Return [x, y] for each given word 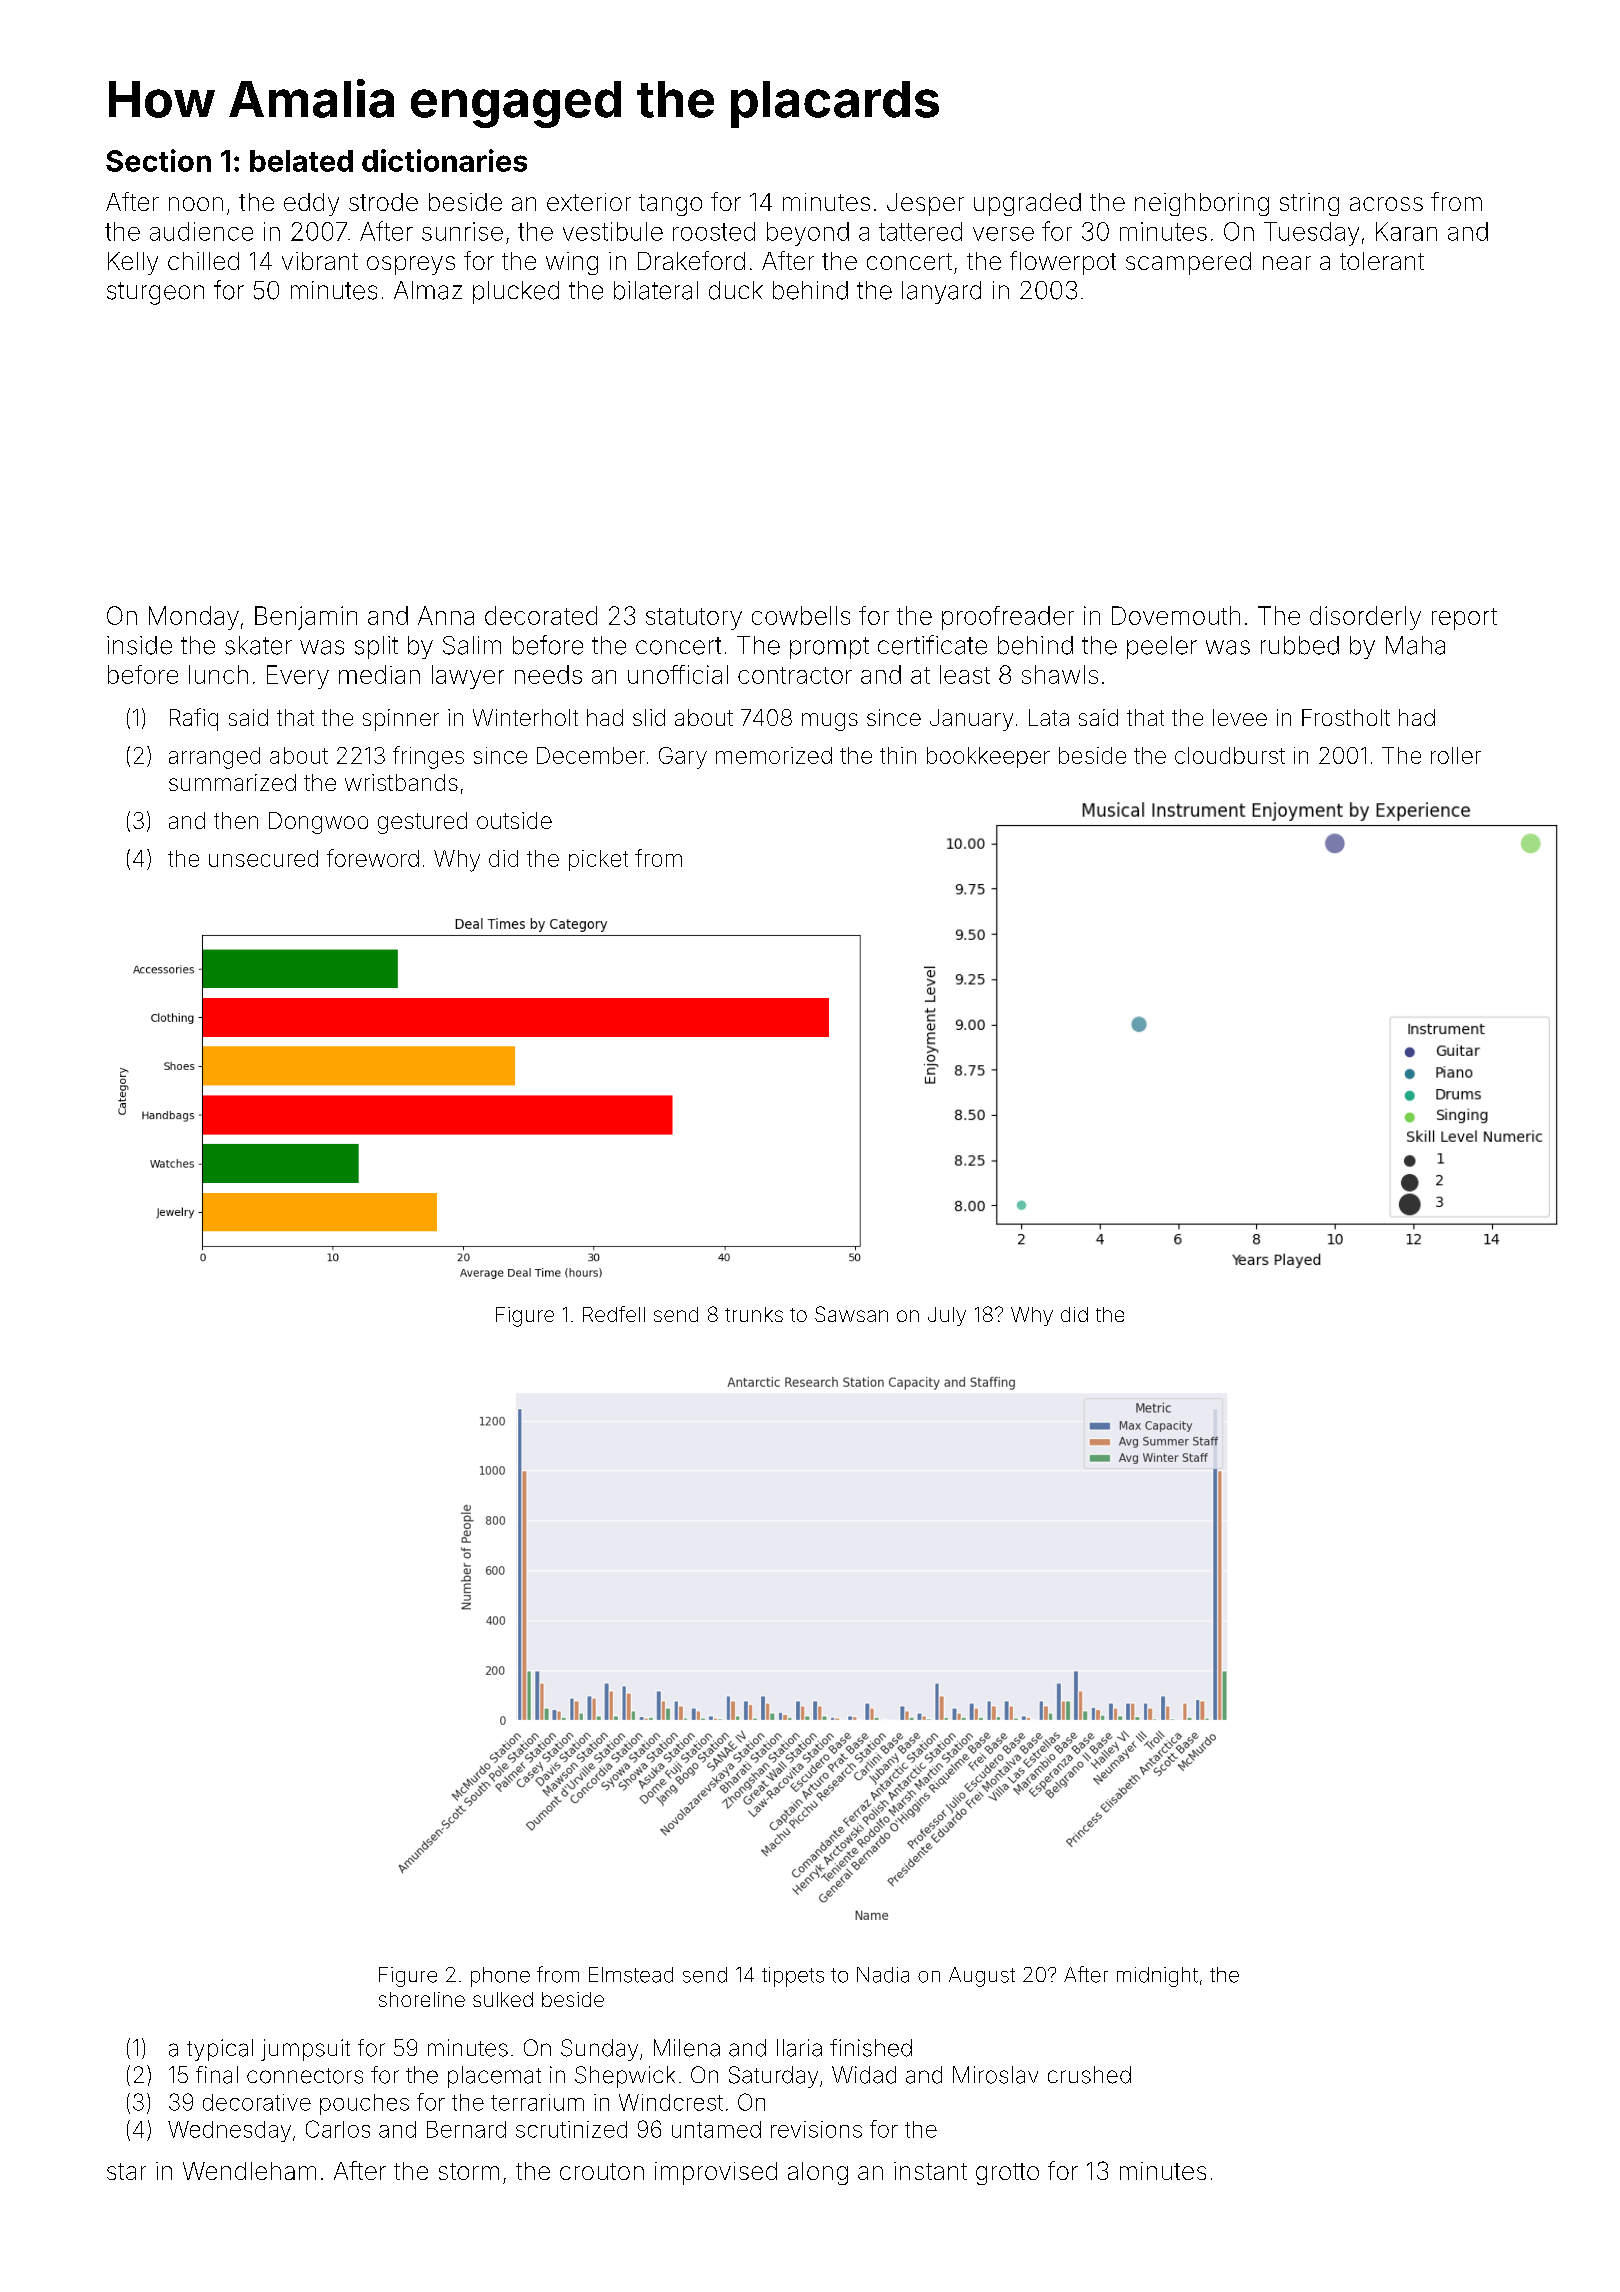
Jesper [925, 204]
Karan [1406, 231]
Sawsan [851, 1314]
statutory [694, 619]
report [1464, 619]
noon [196, 204]
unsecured [263, 858]
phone [500, 1977]
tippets [793, 1977]
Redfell [614, 1314]
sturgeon [155, 293]
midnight [1157, 1977]
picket [598, 860]
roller [1456, 755]
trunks [754, 1314]
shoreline [422, 1999]
